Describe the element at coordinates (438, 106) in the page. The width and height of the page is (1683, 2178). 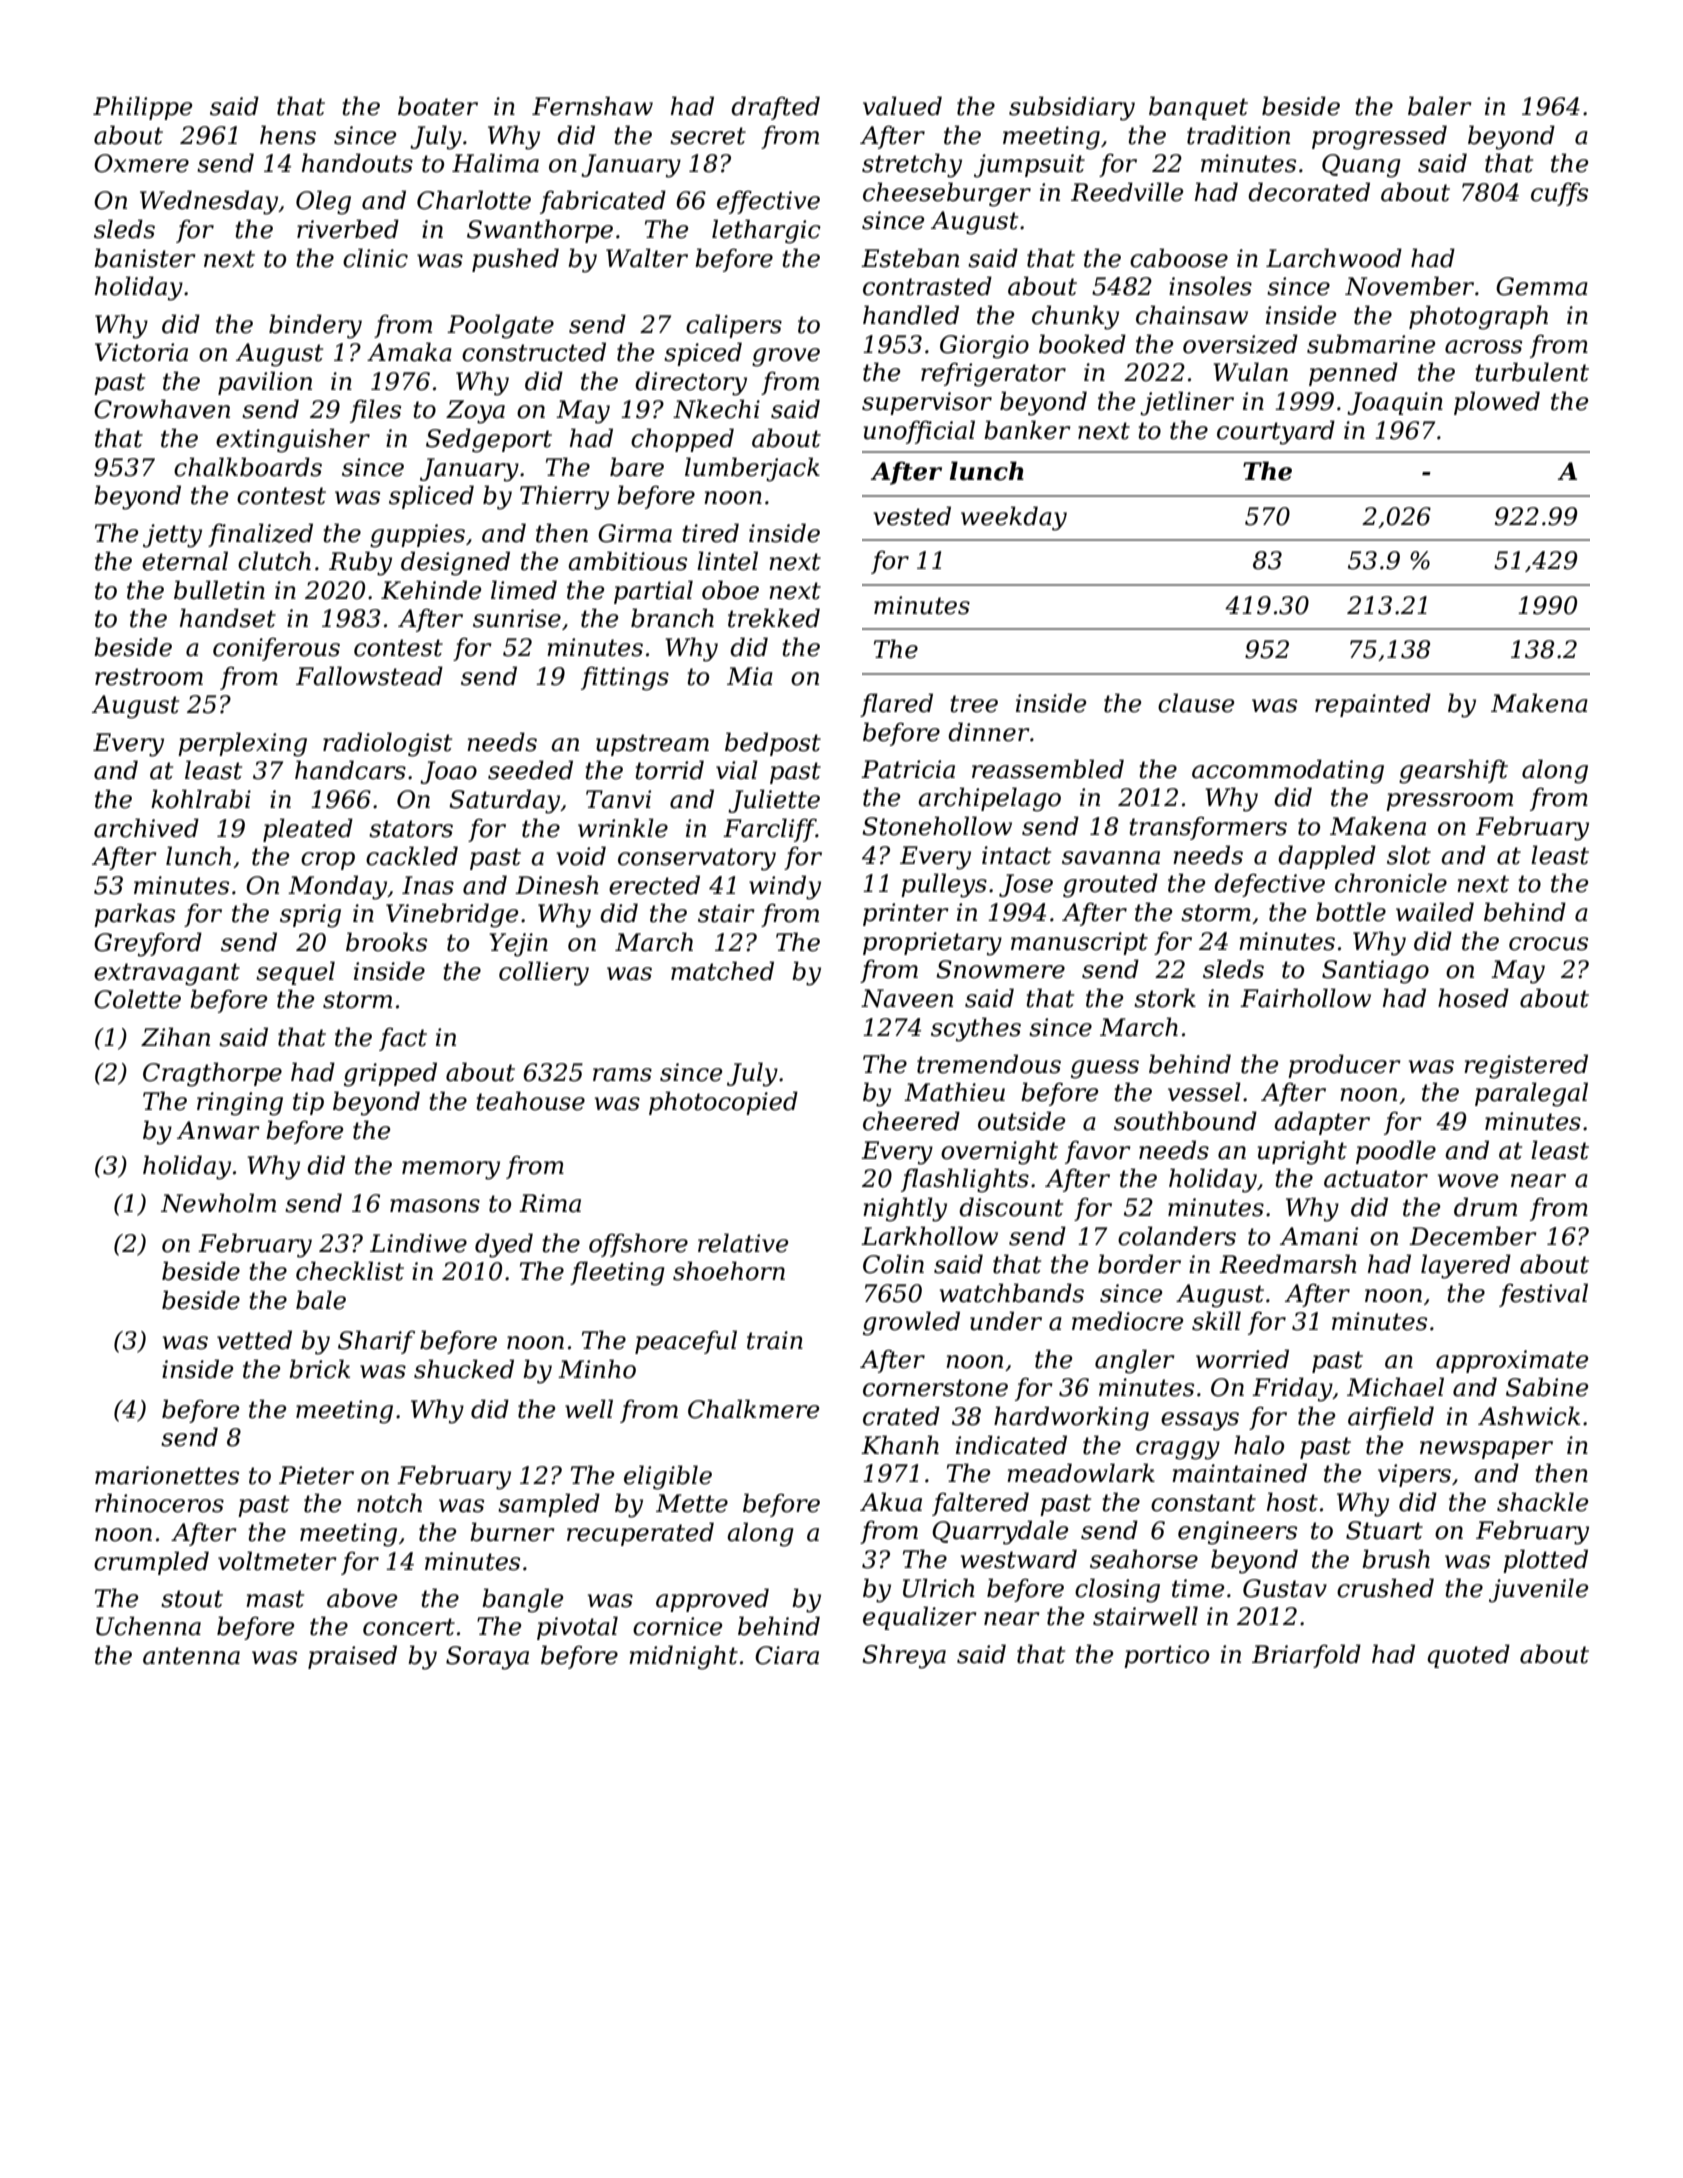
I see `boater` at that location.
